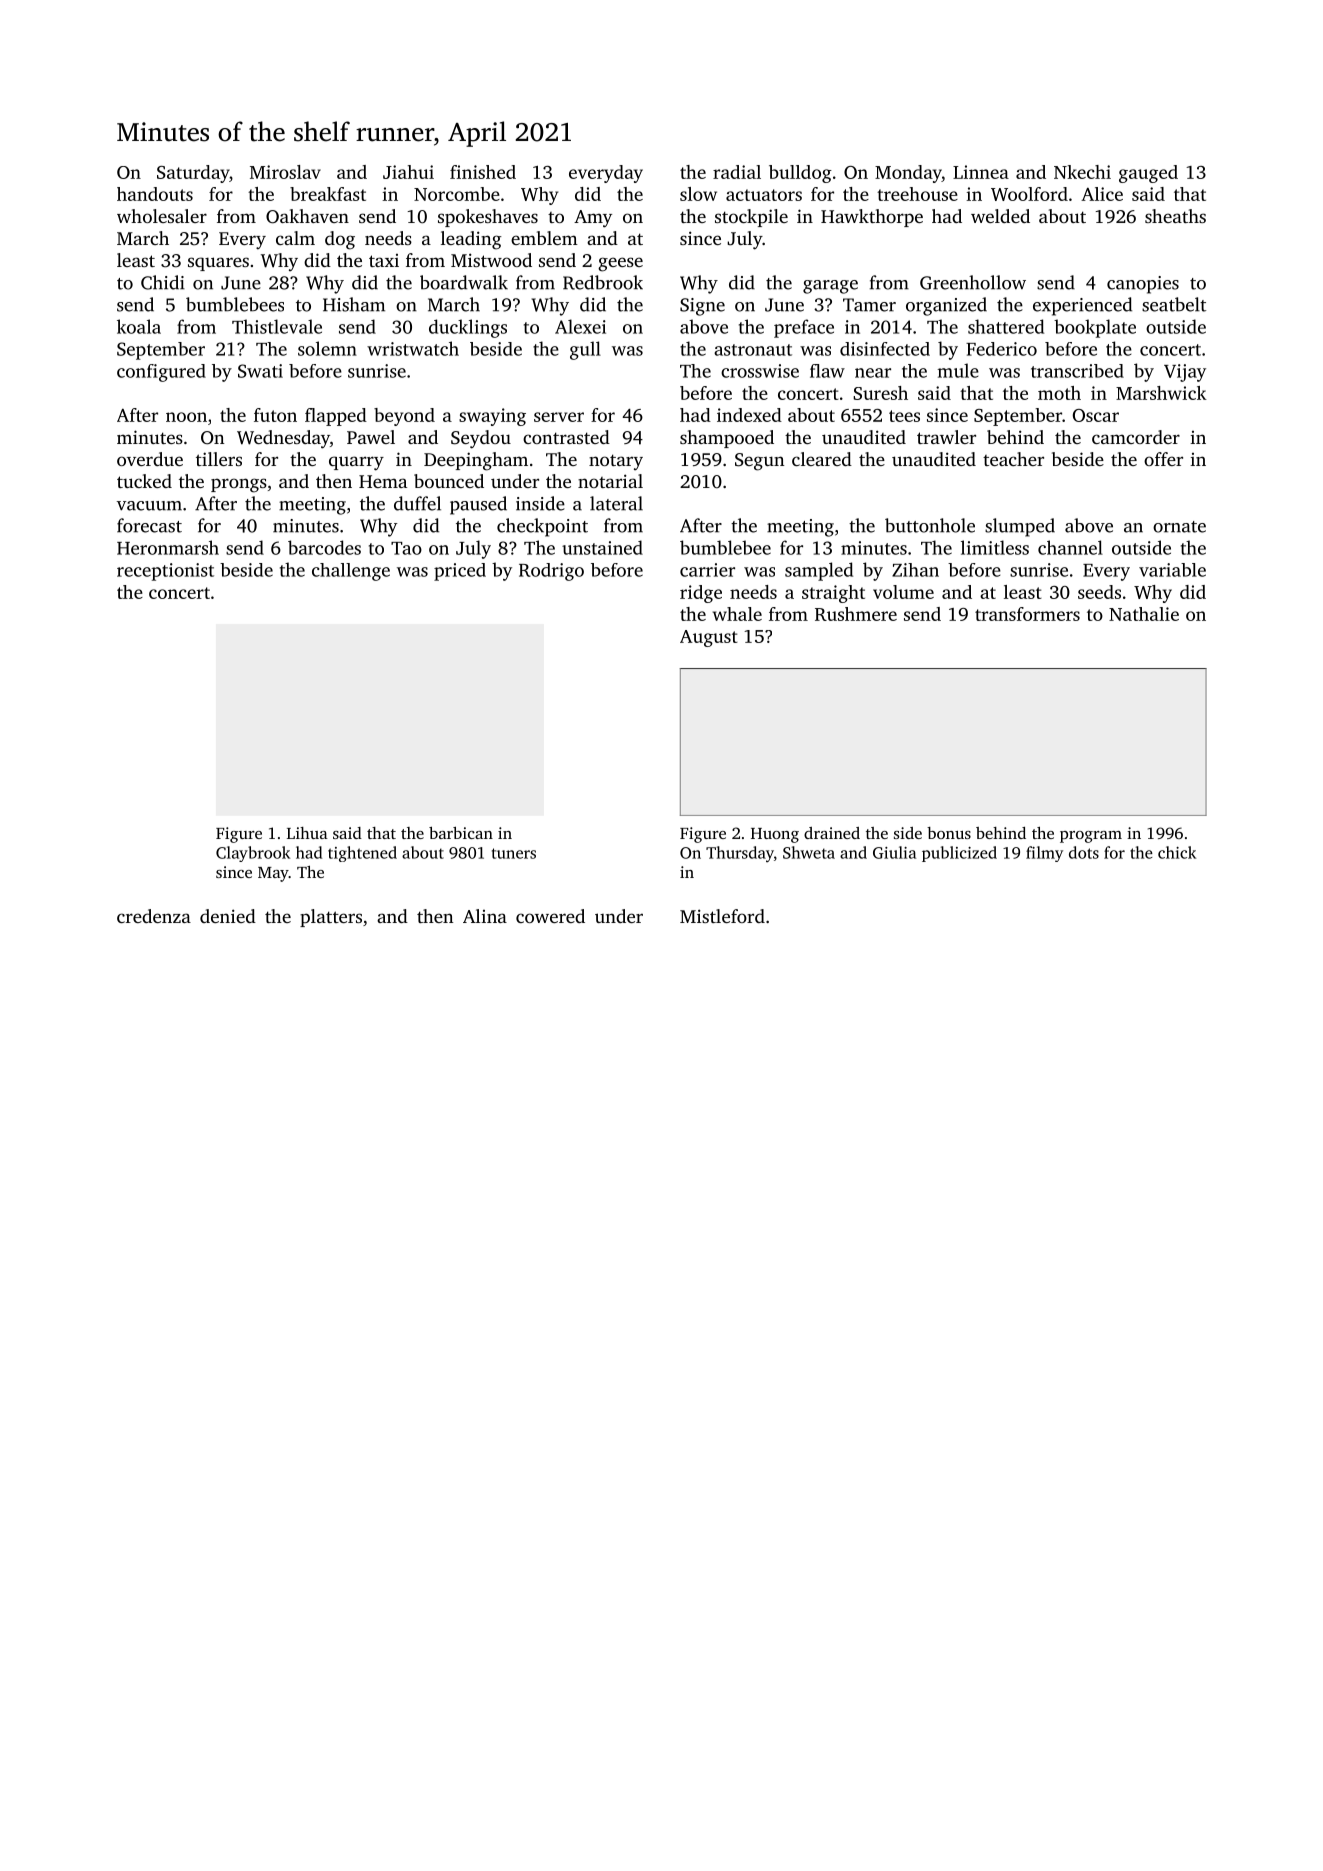 The image size is (1323, 1871). What do you see at coordinates (239, 485) in the image?
I see `prongs` at bounding box center [239, 485].
